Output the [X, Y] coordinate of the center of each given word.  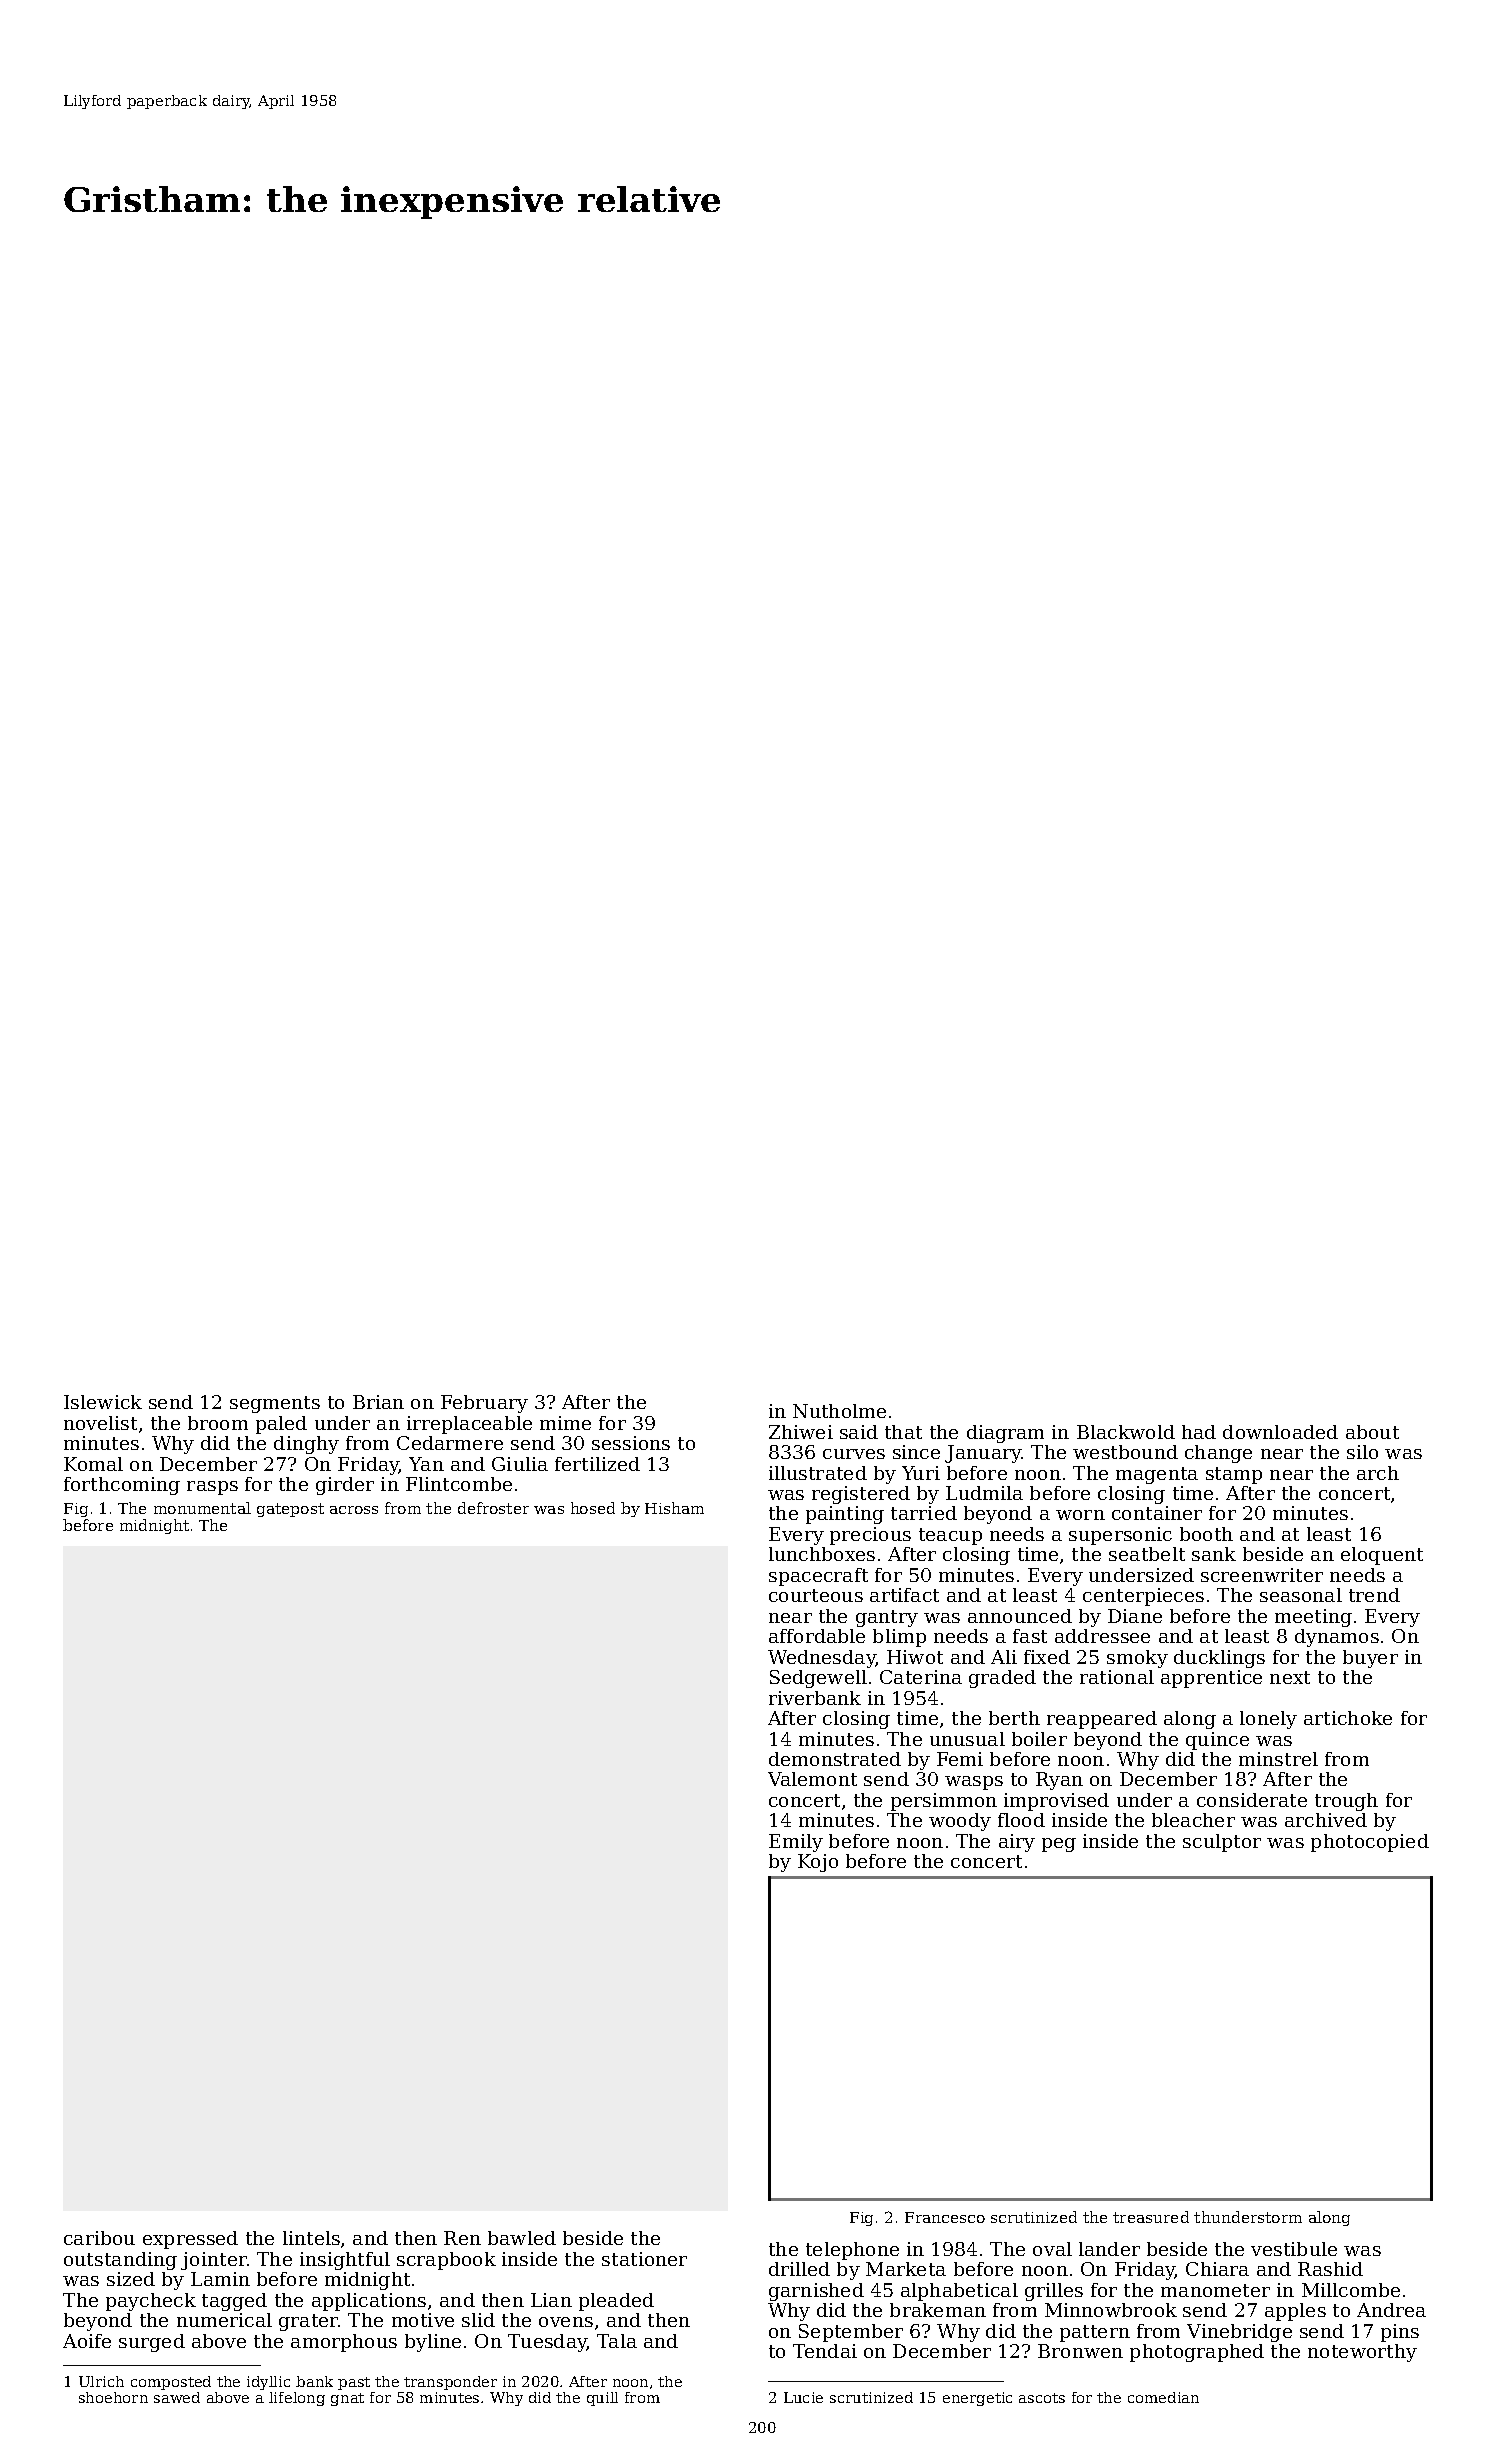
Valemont [812, 1779]
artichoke [1348, 1718]
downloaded [1280, 1432]
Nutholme [839, 1411]
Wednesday [822, 1659]
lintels [311, 2238]
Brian [378, 1402]
